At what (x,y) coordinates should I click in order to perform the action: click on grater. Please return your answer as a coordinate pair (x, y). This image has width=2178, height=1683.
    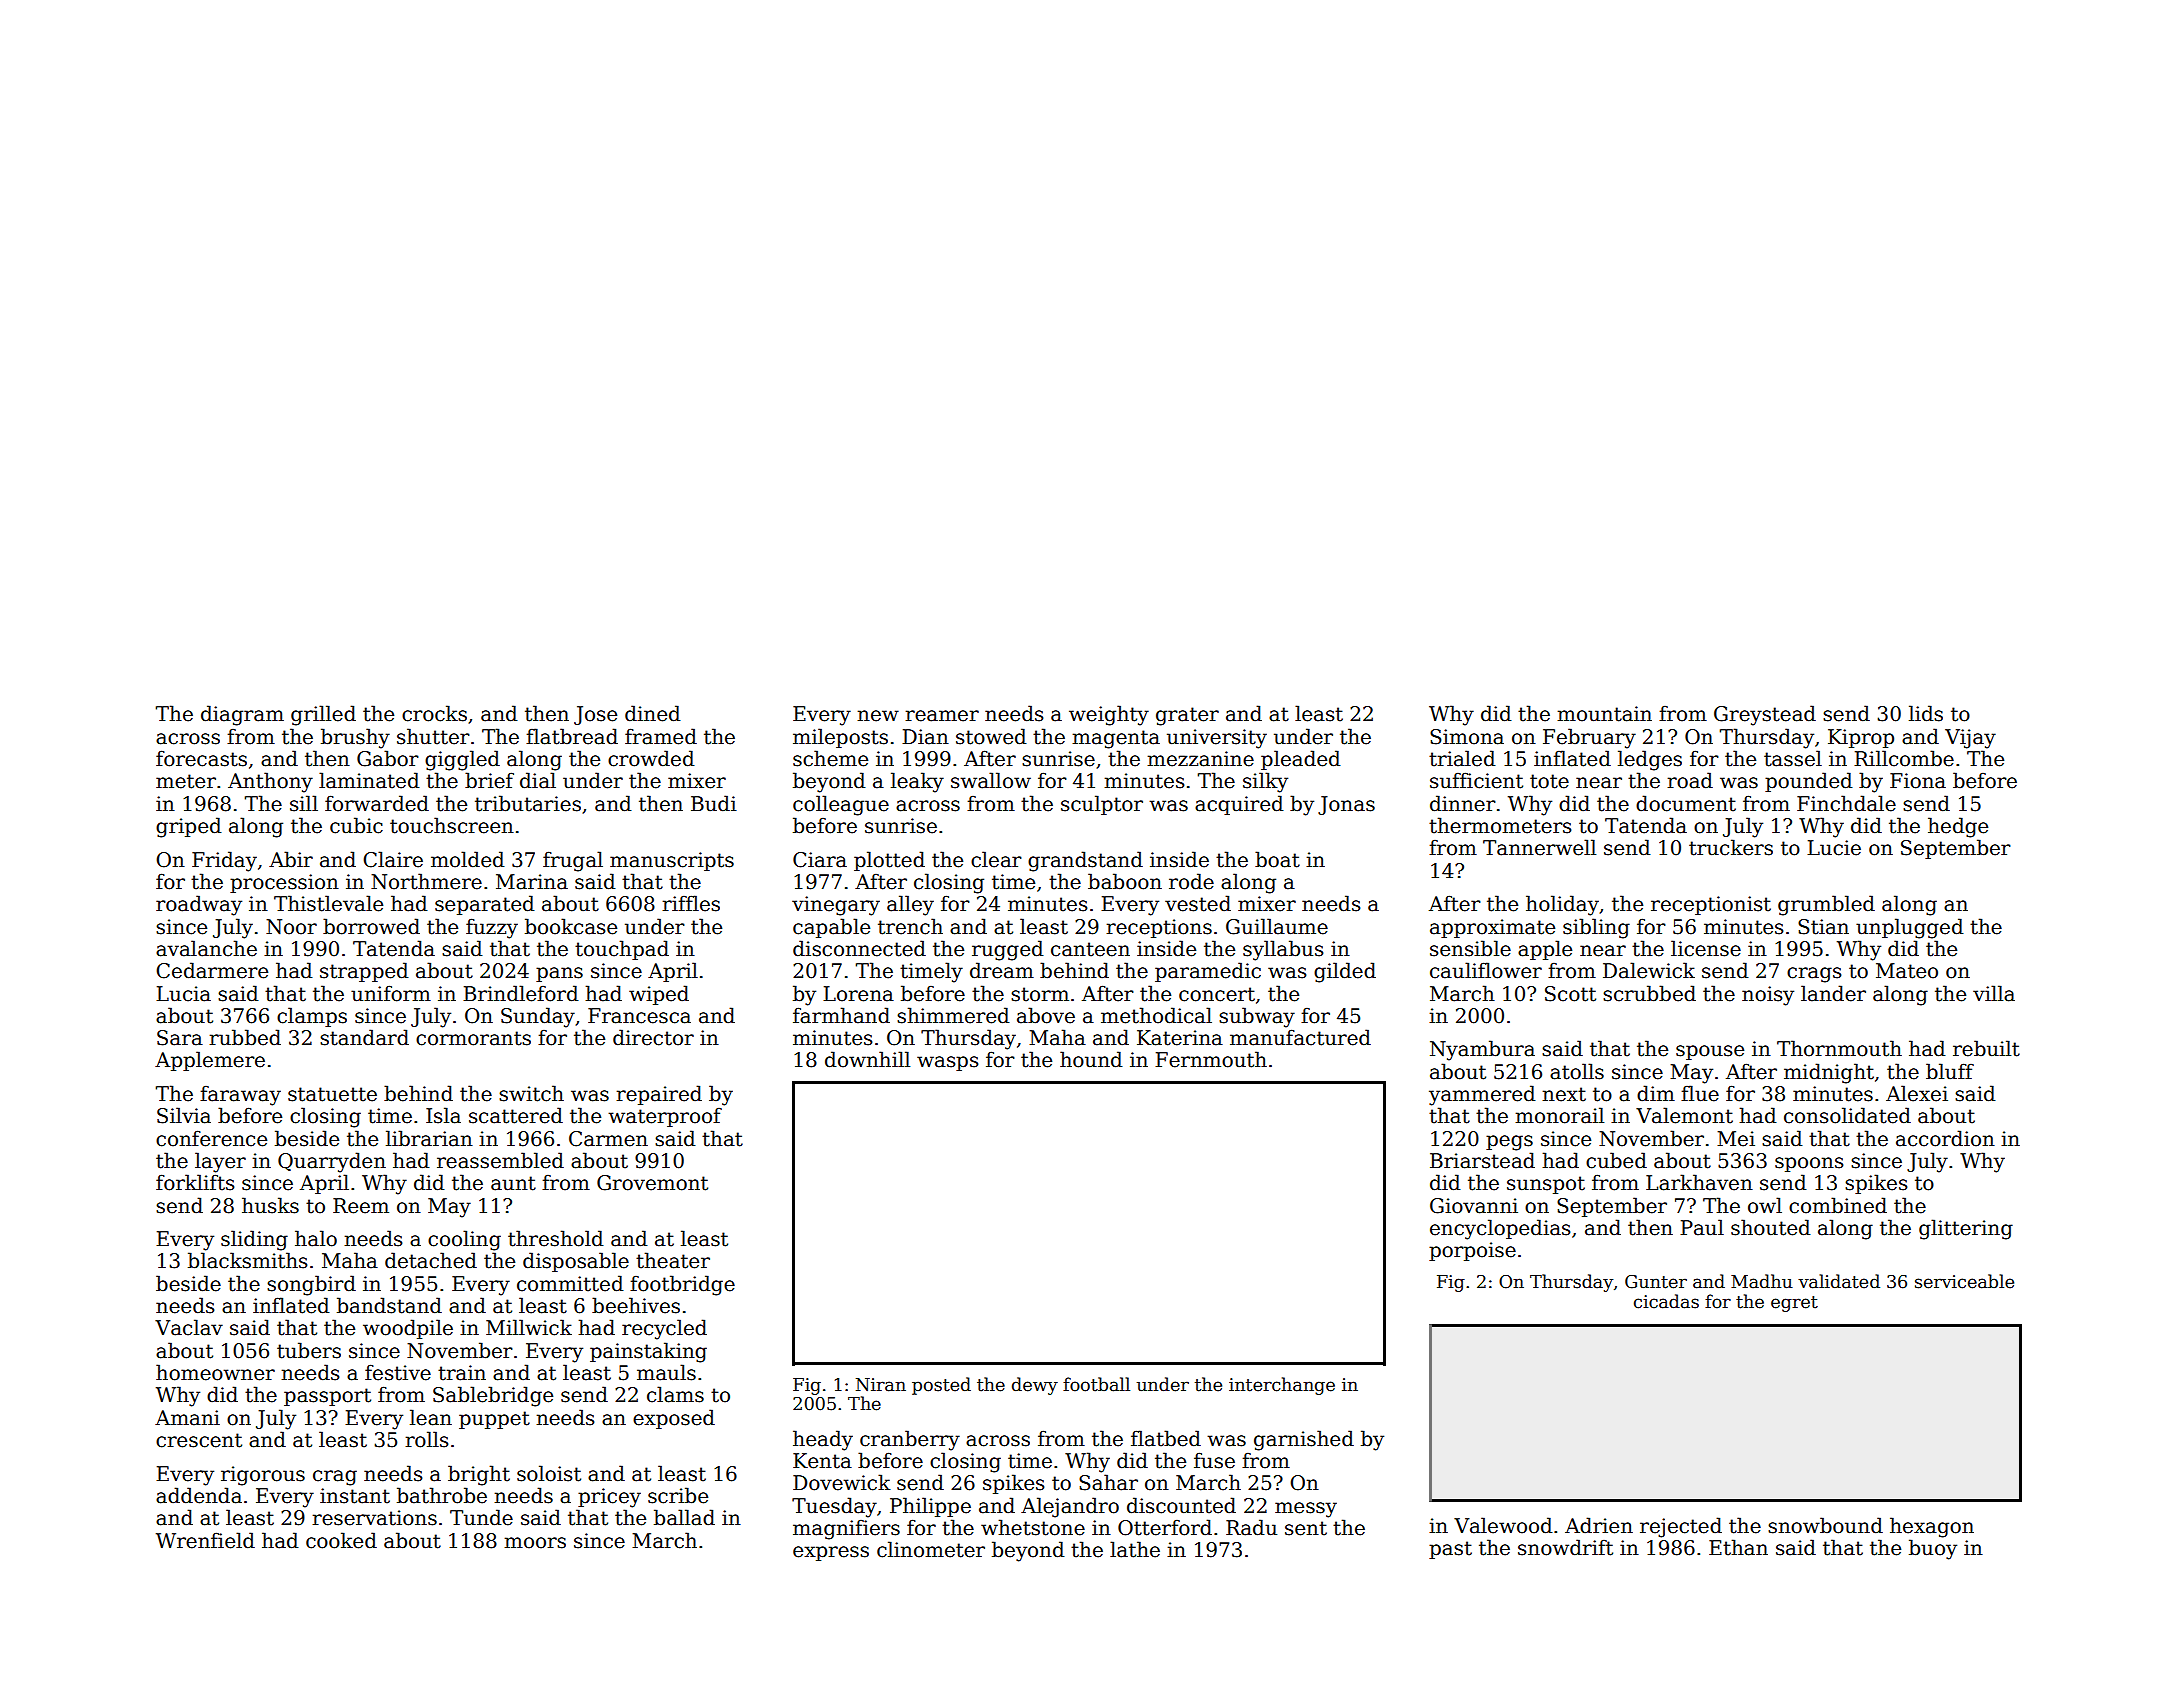
    Looking at the image, I should click on (1187, 716).
